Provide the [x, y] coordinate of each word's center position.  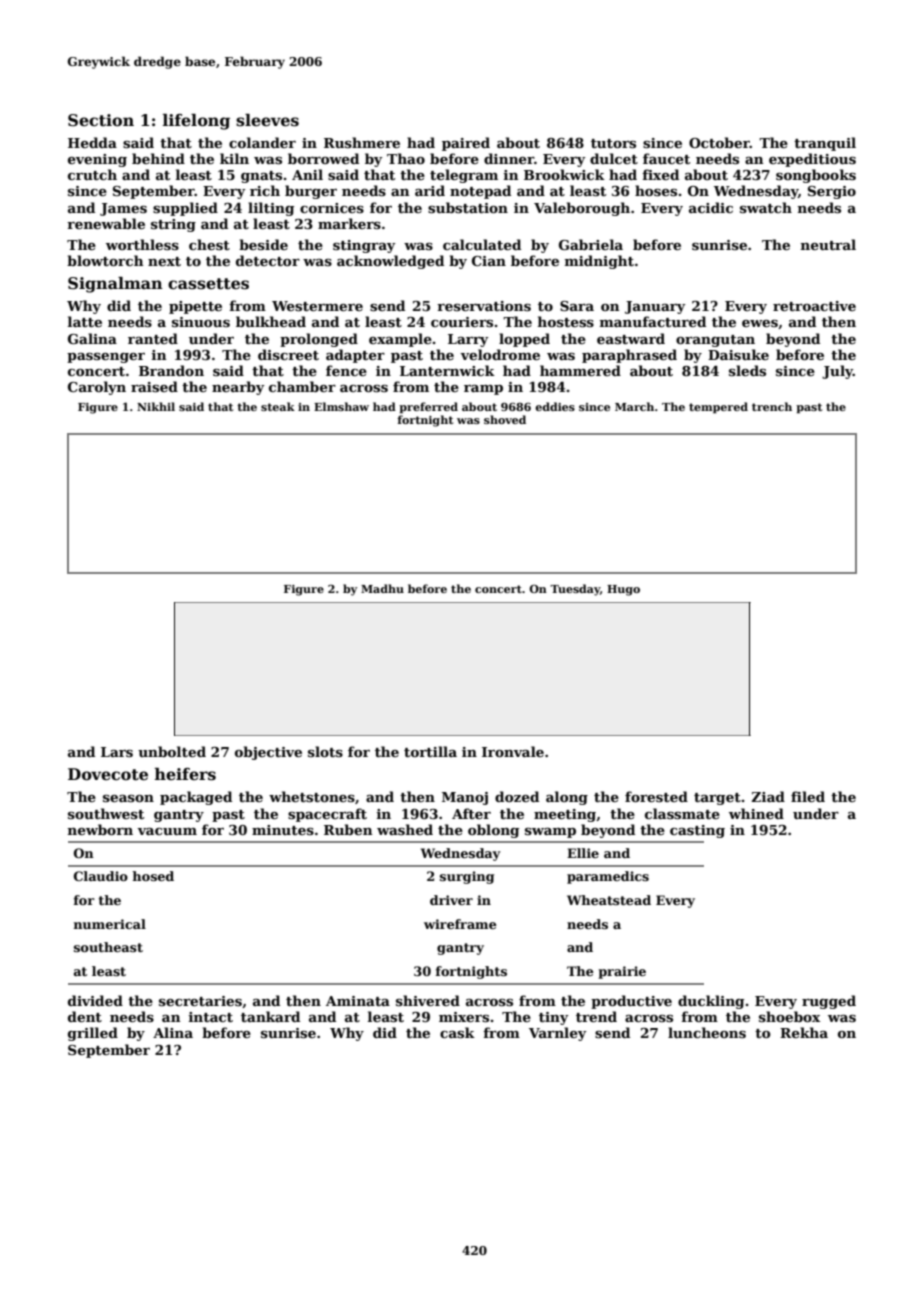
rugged [829, 1002]
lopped [524, 340]
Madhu [382, 588]
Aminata [358, 1001]
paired [466, 144]
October [719, 142]
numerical [110, 924]
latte [85, 321]
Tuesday [575, 590]
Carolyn [97, 388]
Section [101, 120]
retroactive [814, 306]
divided [95, 1000]
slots [325, 751]
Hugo [623, 590]
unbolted [172, 751]
